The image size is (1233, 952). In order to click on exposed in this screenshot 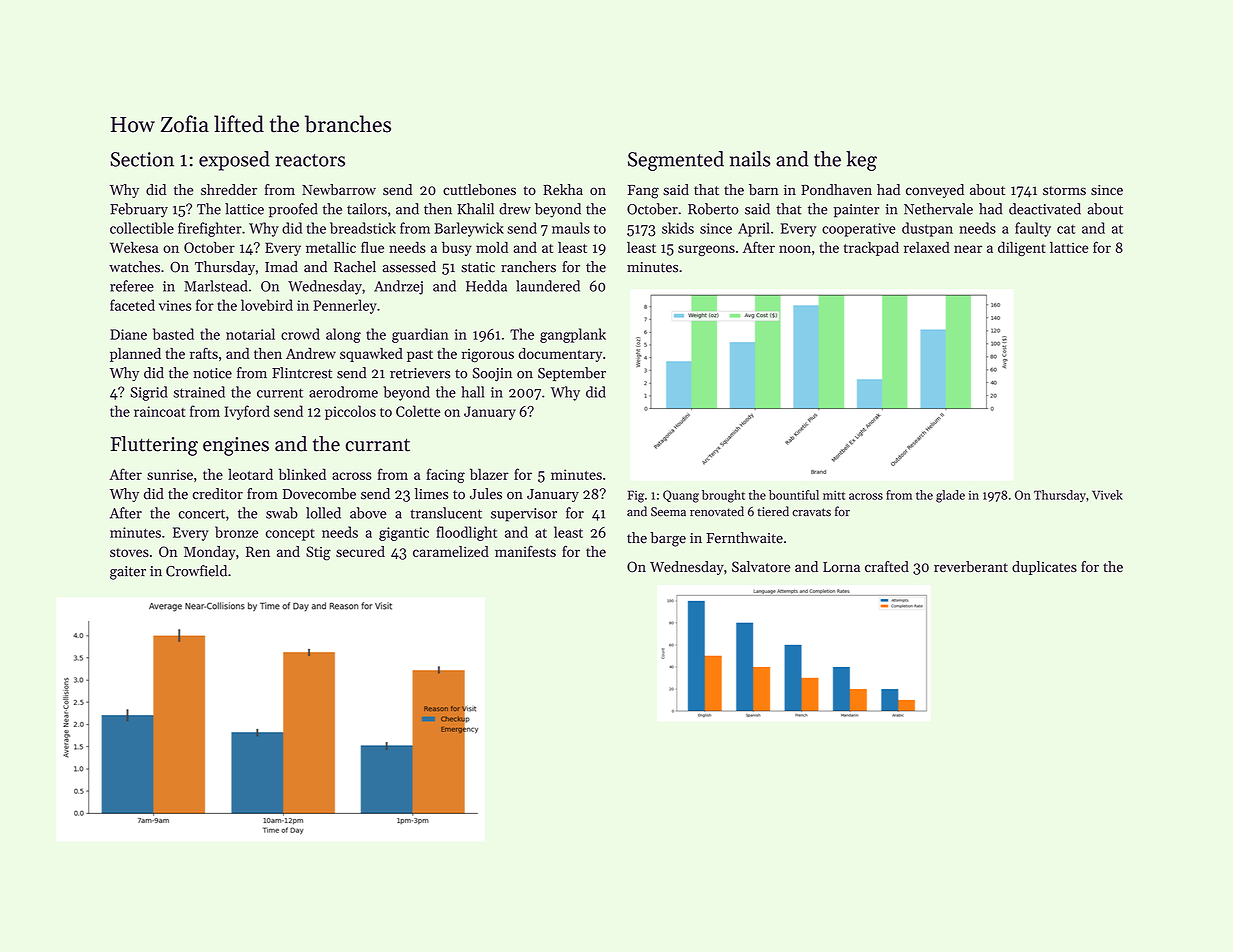, I will do `click(234, 161)`.
